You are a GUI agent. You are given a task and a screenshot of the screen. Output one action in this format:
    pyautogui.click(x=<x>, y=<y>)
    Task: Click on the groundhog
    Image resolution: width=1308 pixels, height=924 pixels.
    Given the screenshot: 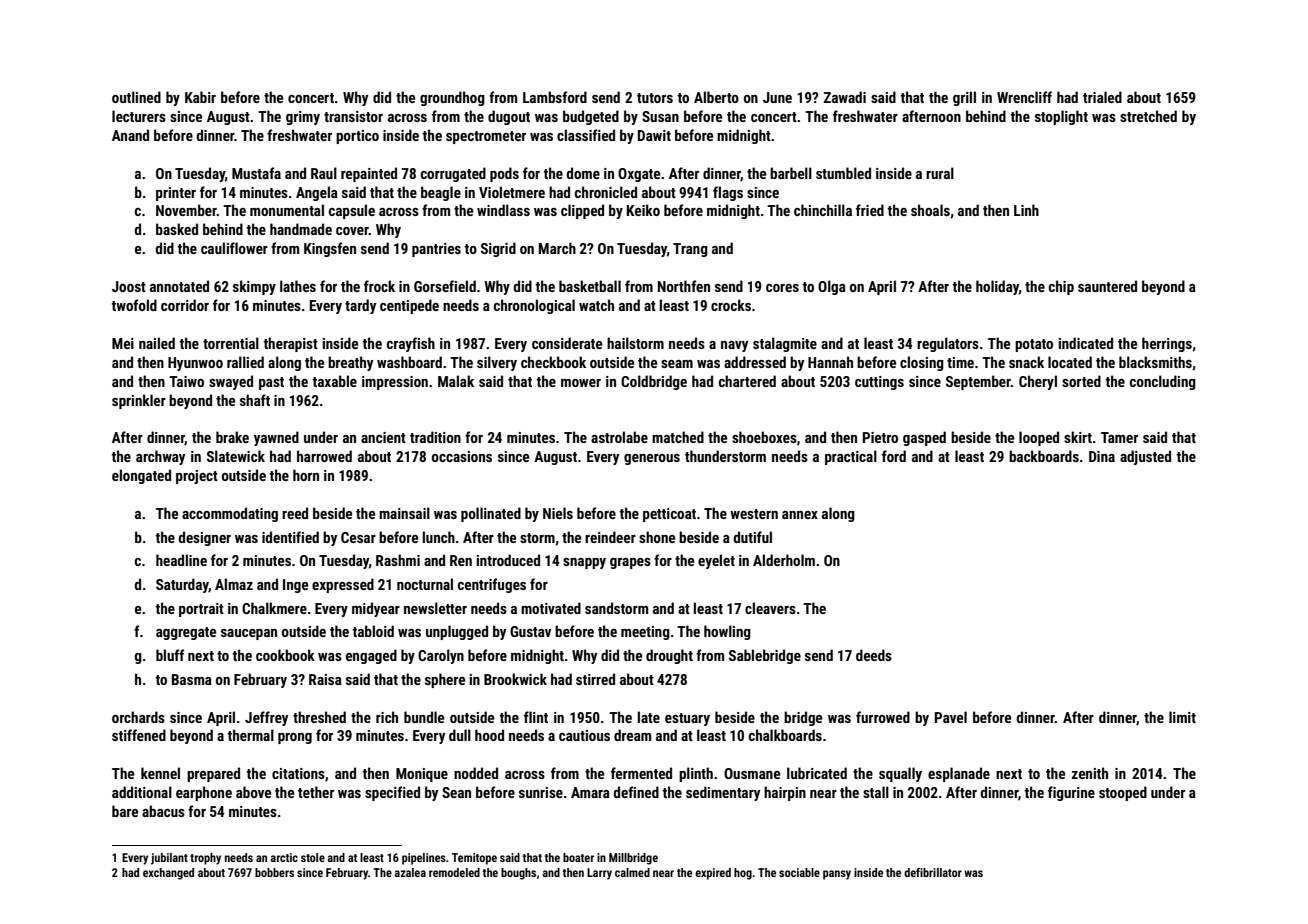 What is the action you would take?
    pyautogui.click(x=452, y=98)
